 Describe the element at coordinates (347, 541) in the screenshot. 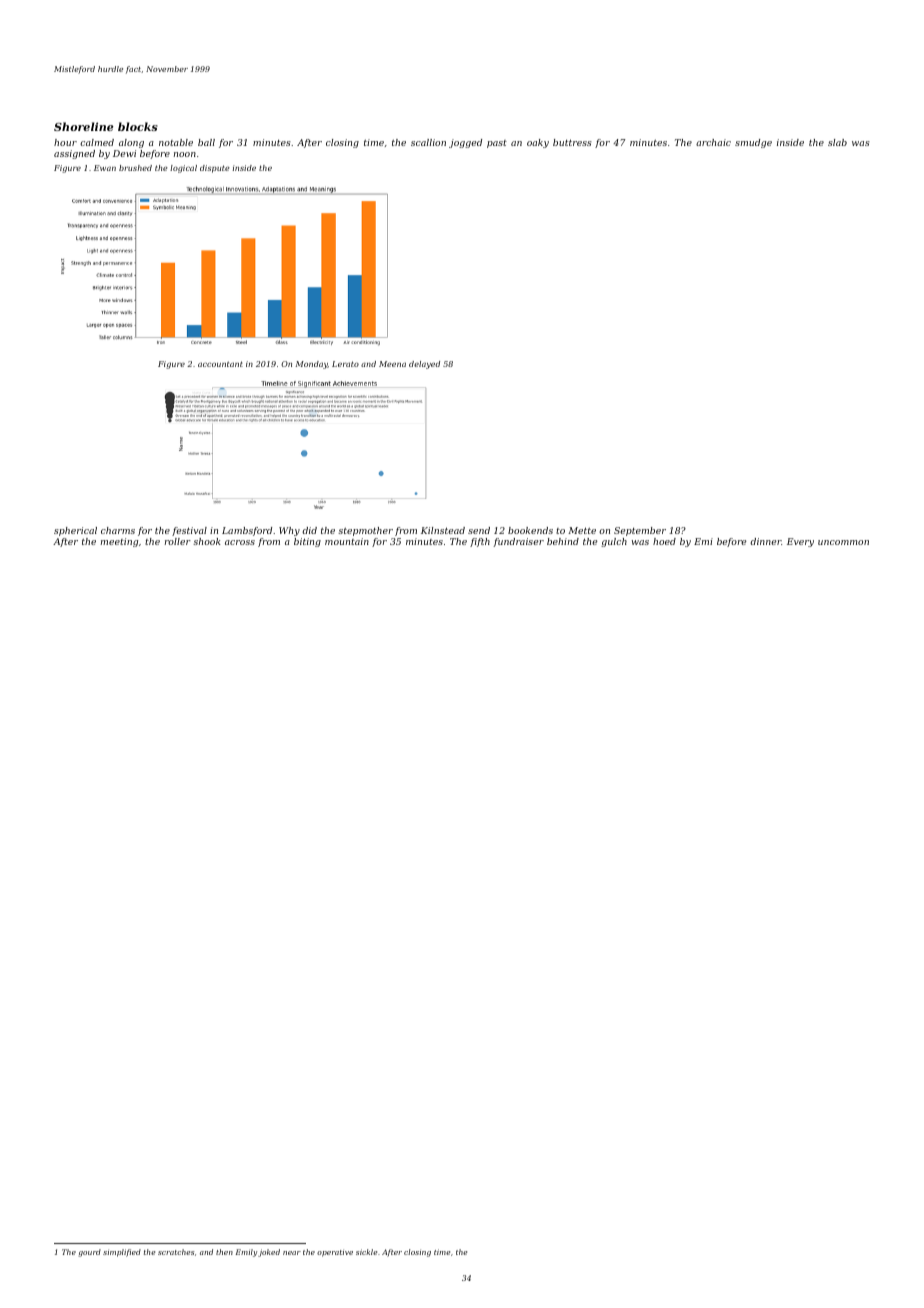

I see `mountain` at that location.
